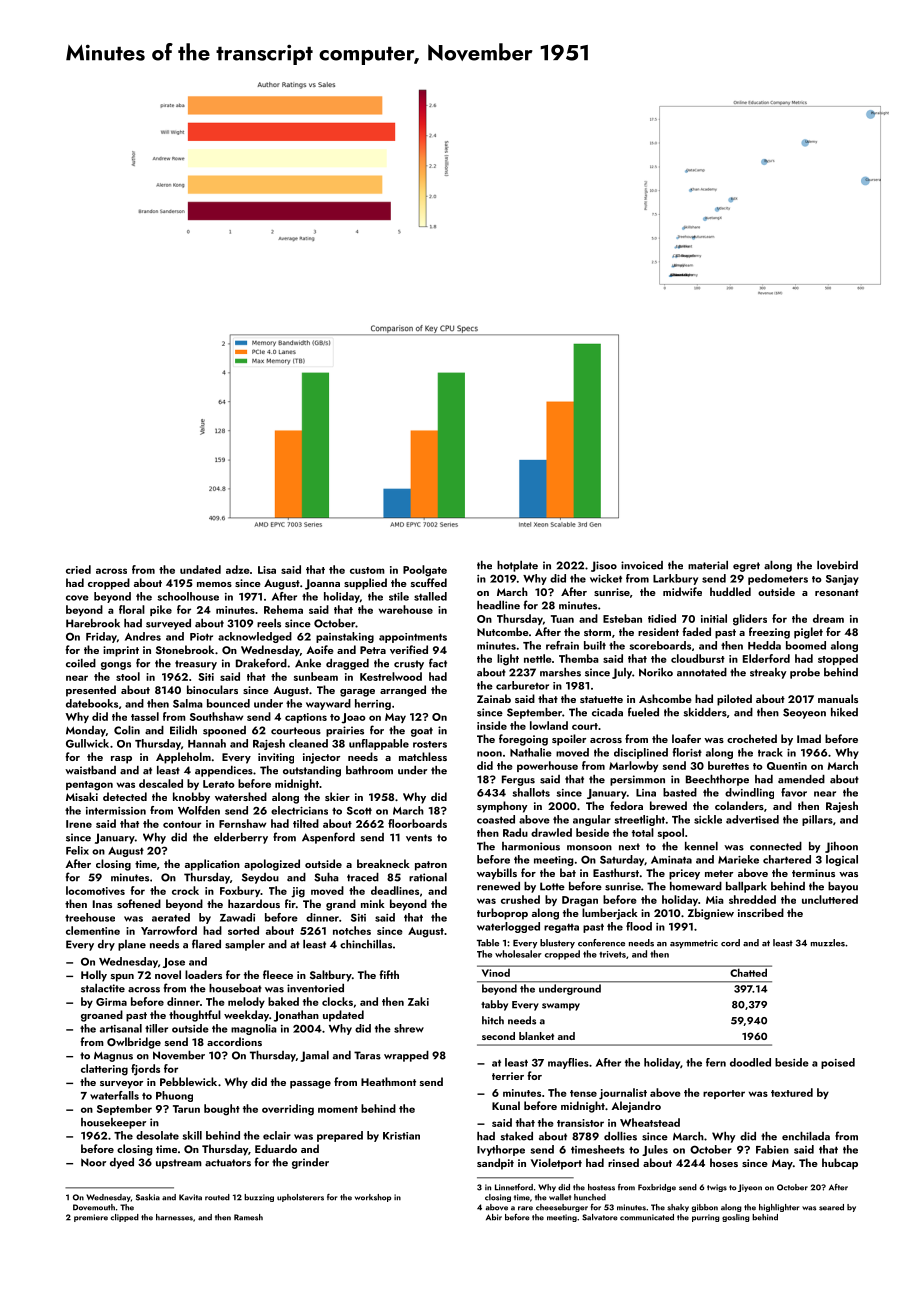 The image size is (924, 1308). What do you see at coordinates (206, 944) in the screenshot?
I see `flared` at bounding box center [206, 944].
